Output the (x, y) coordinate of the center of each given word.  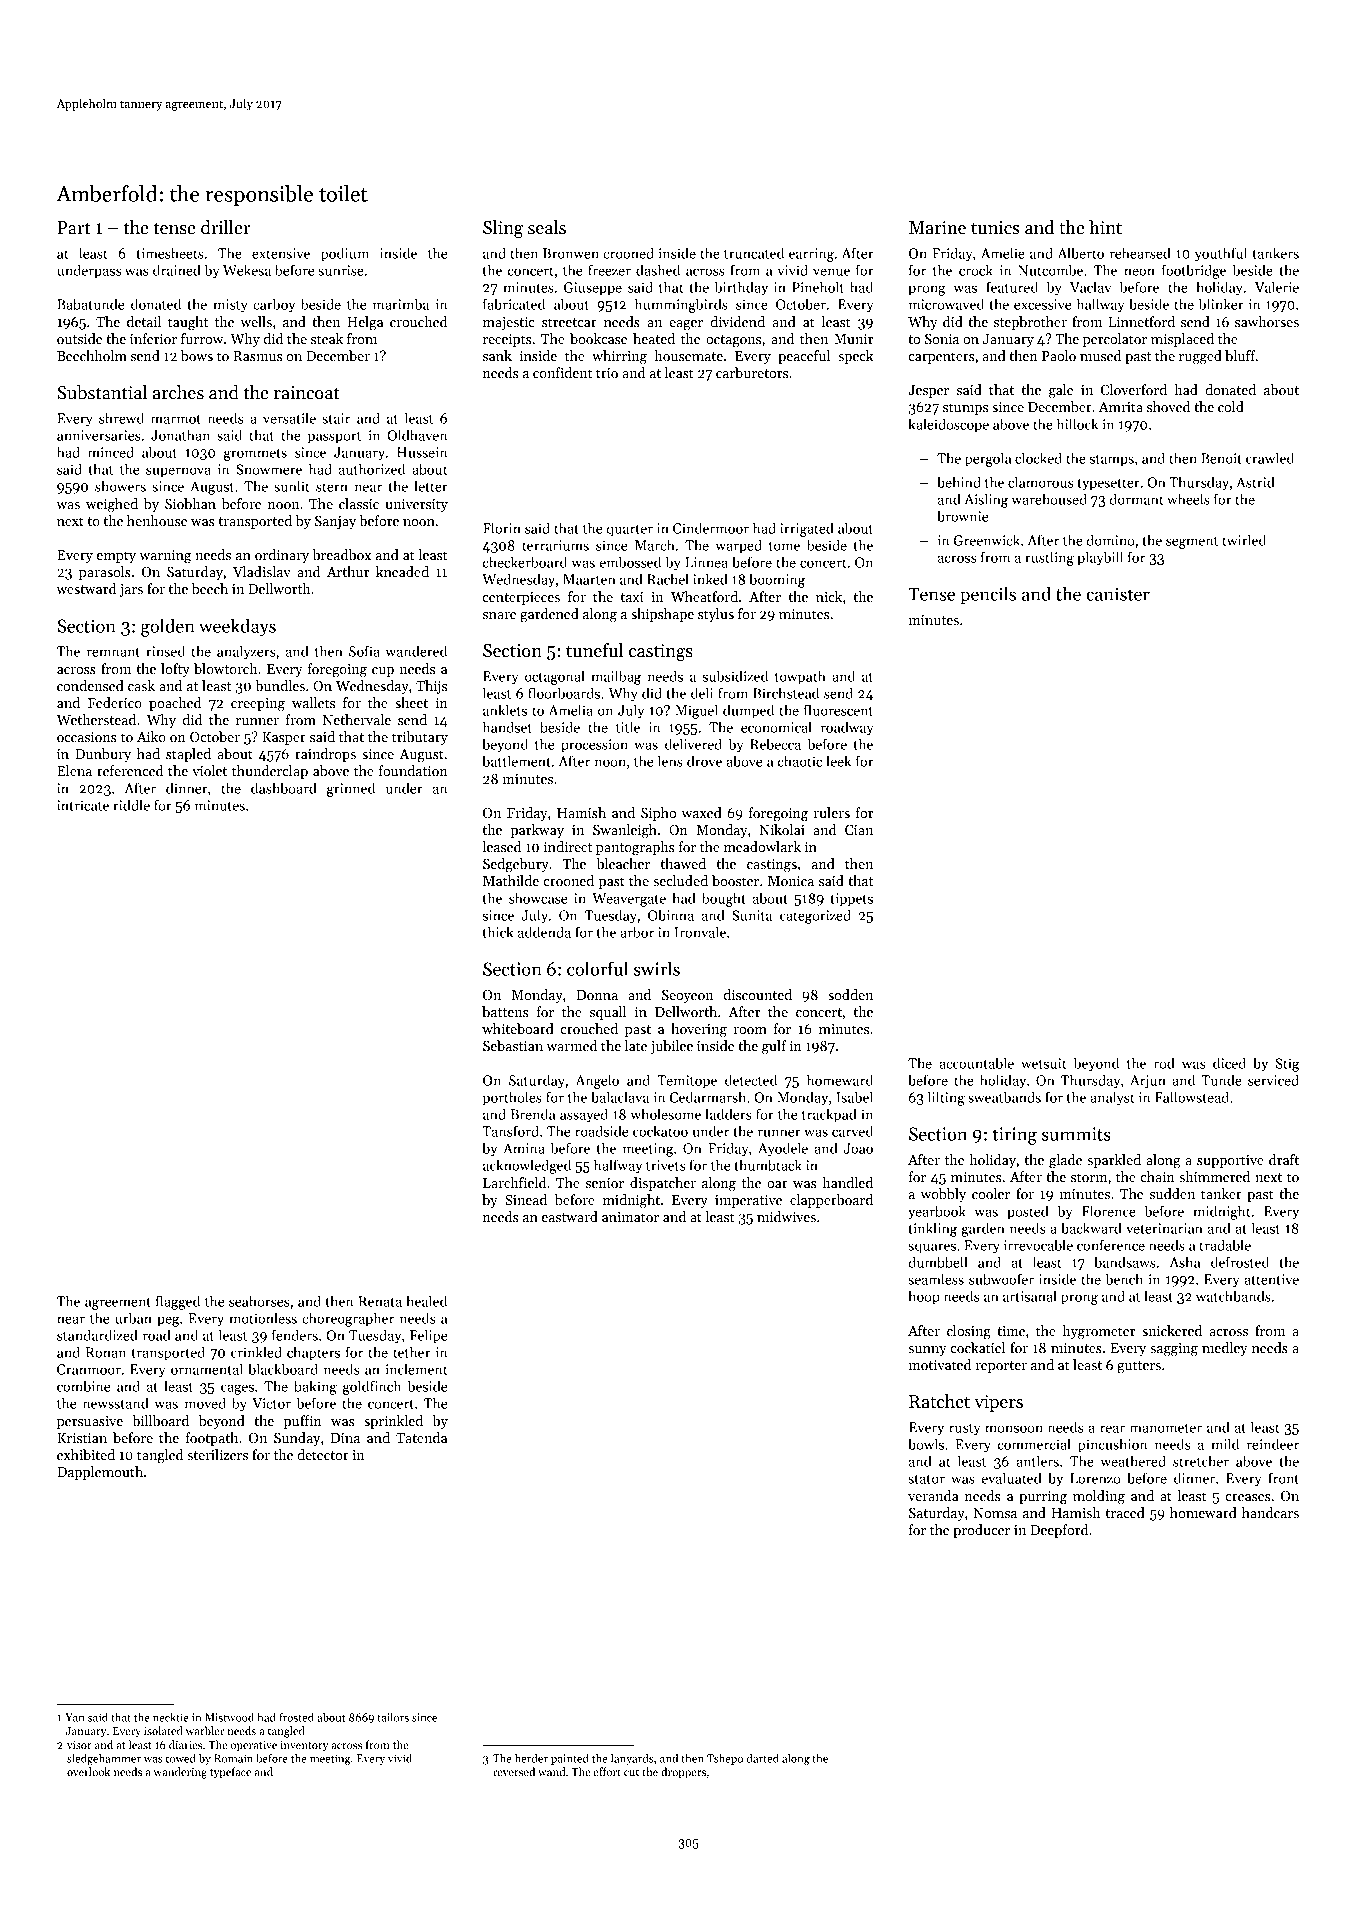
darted (763, 1758)
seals (547, 227)
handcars (1270, 1512)
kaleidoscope (948, 425)
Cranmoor (89, 1369)
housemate (689, 355)
